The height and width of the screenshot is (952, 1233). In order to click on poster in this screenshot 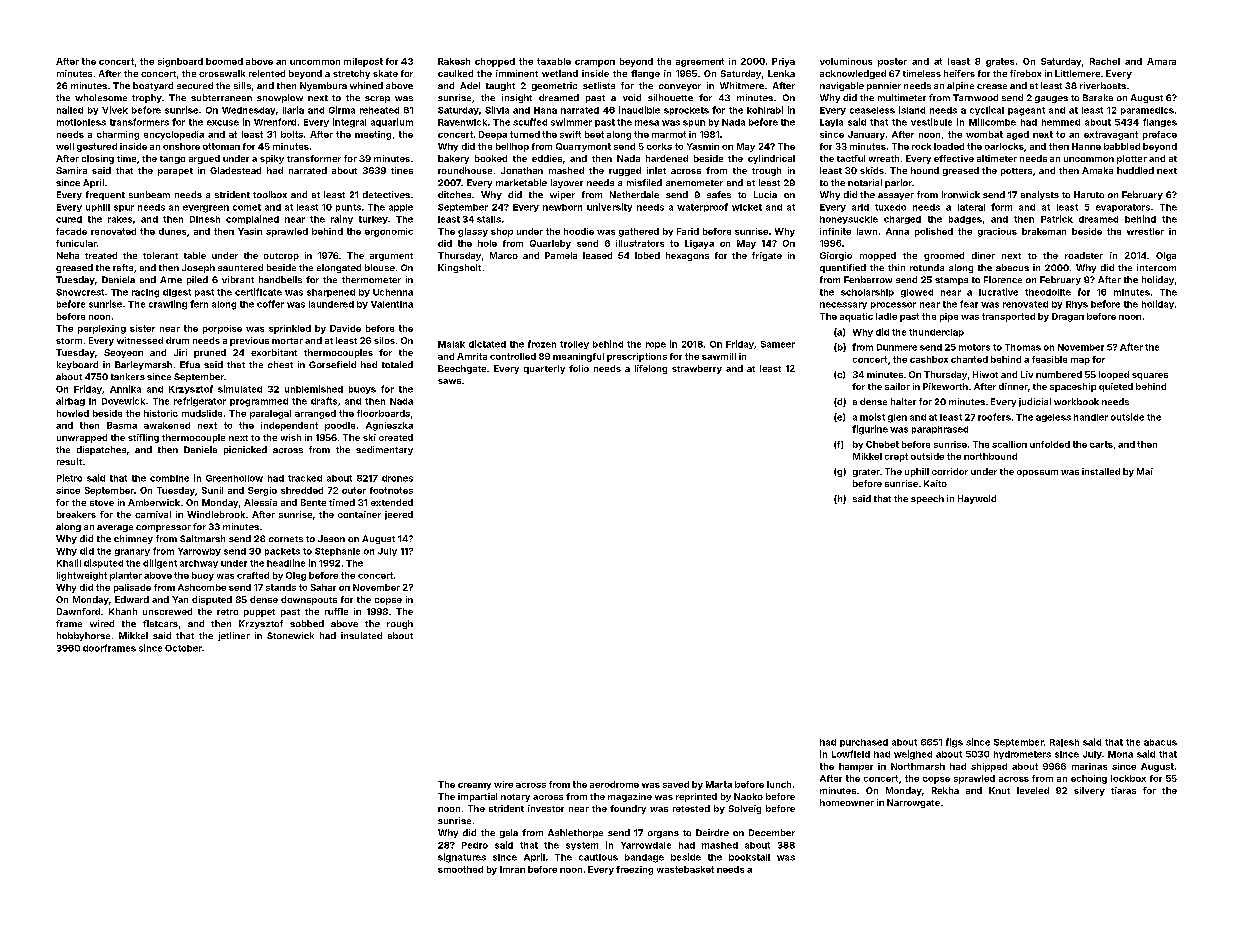, I will do `click(892, 62)`.
